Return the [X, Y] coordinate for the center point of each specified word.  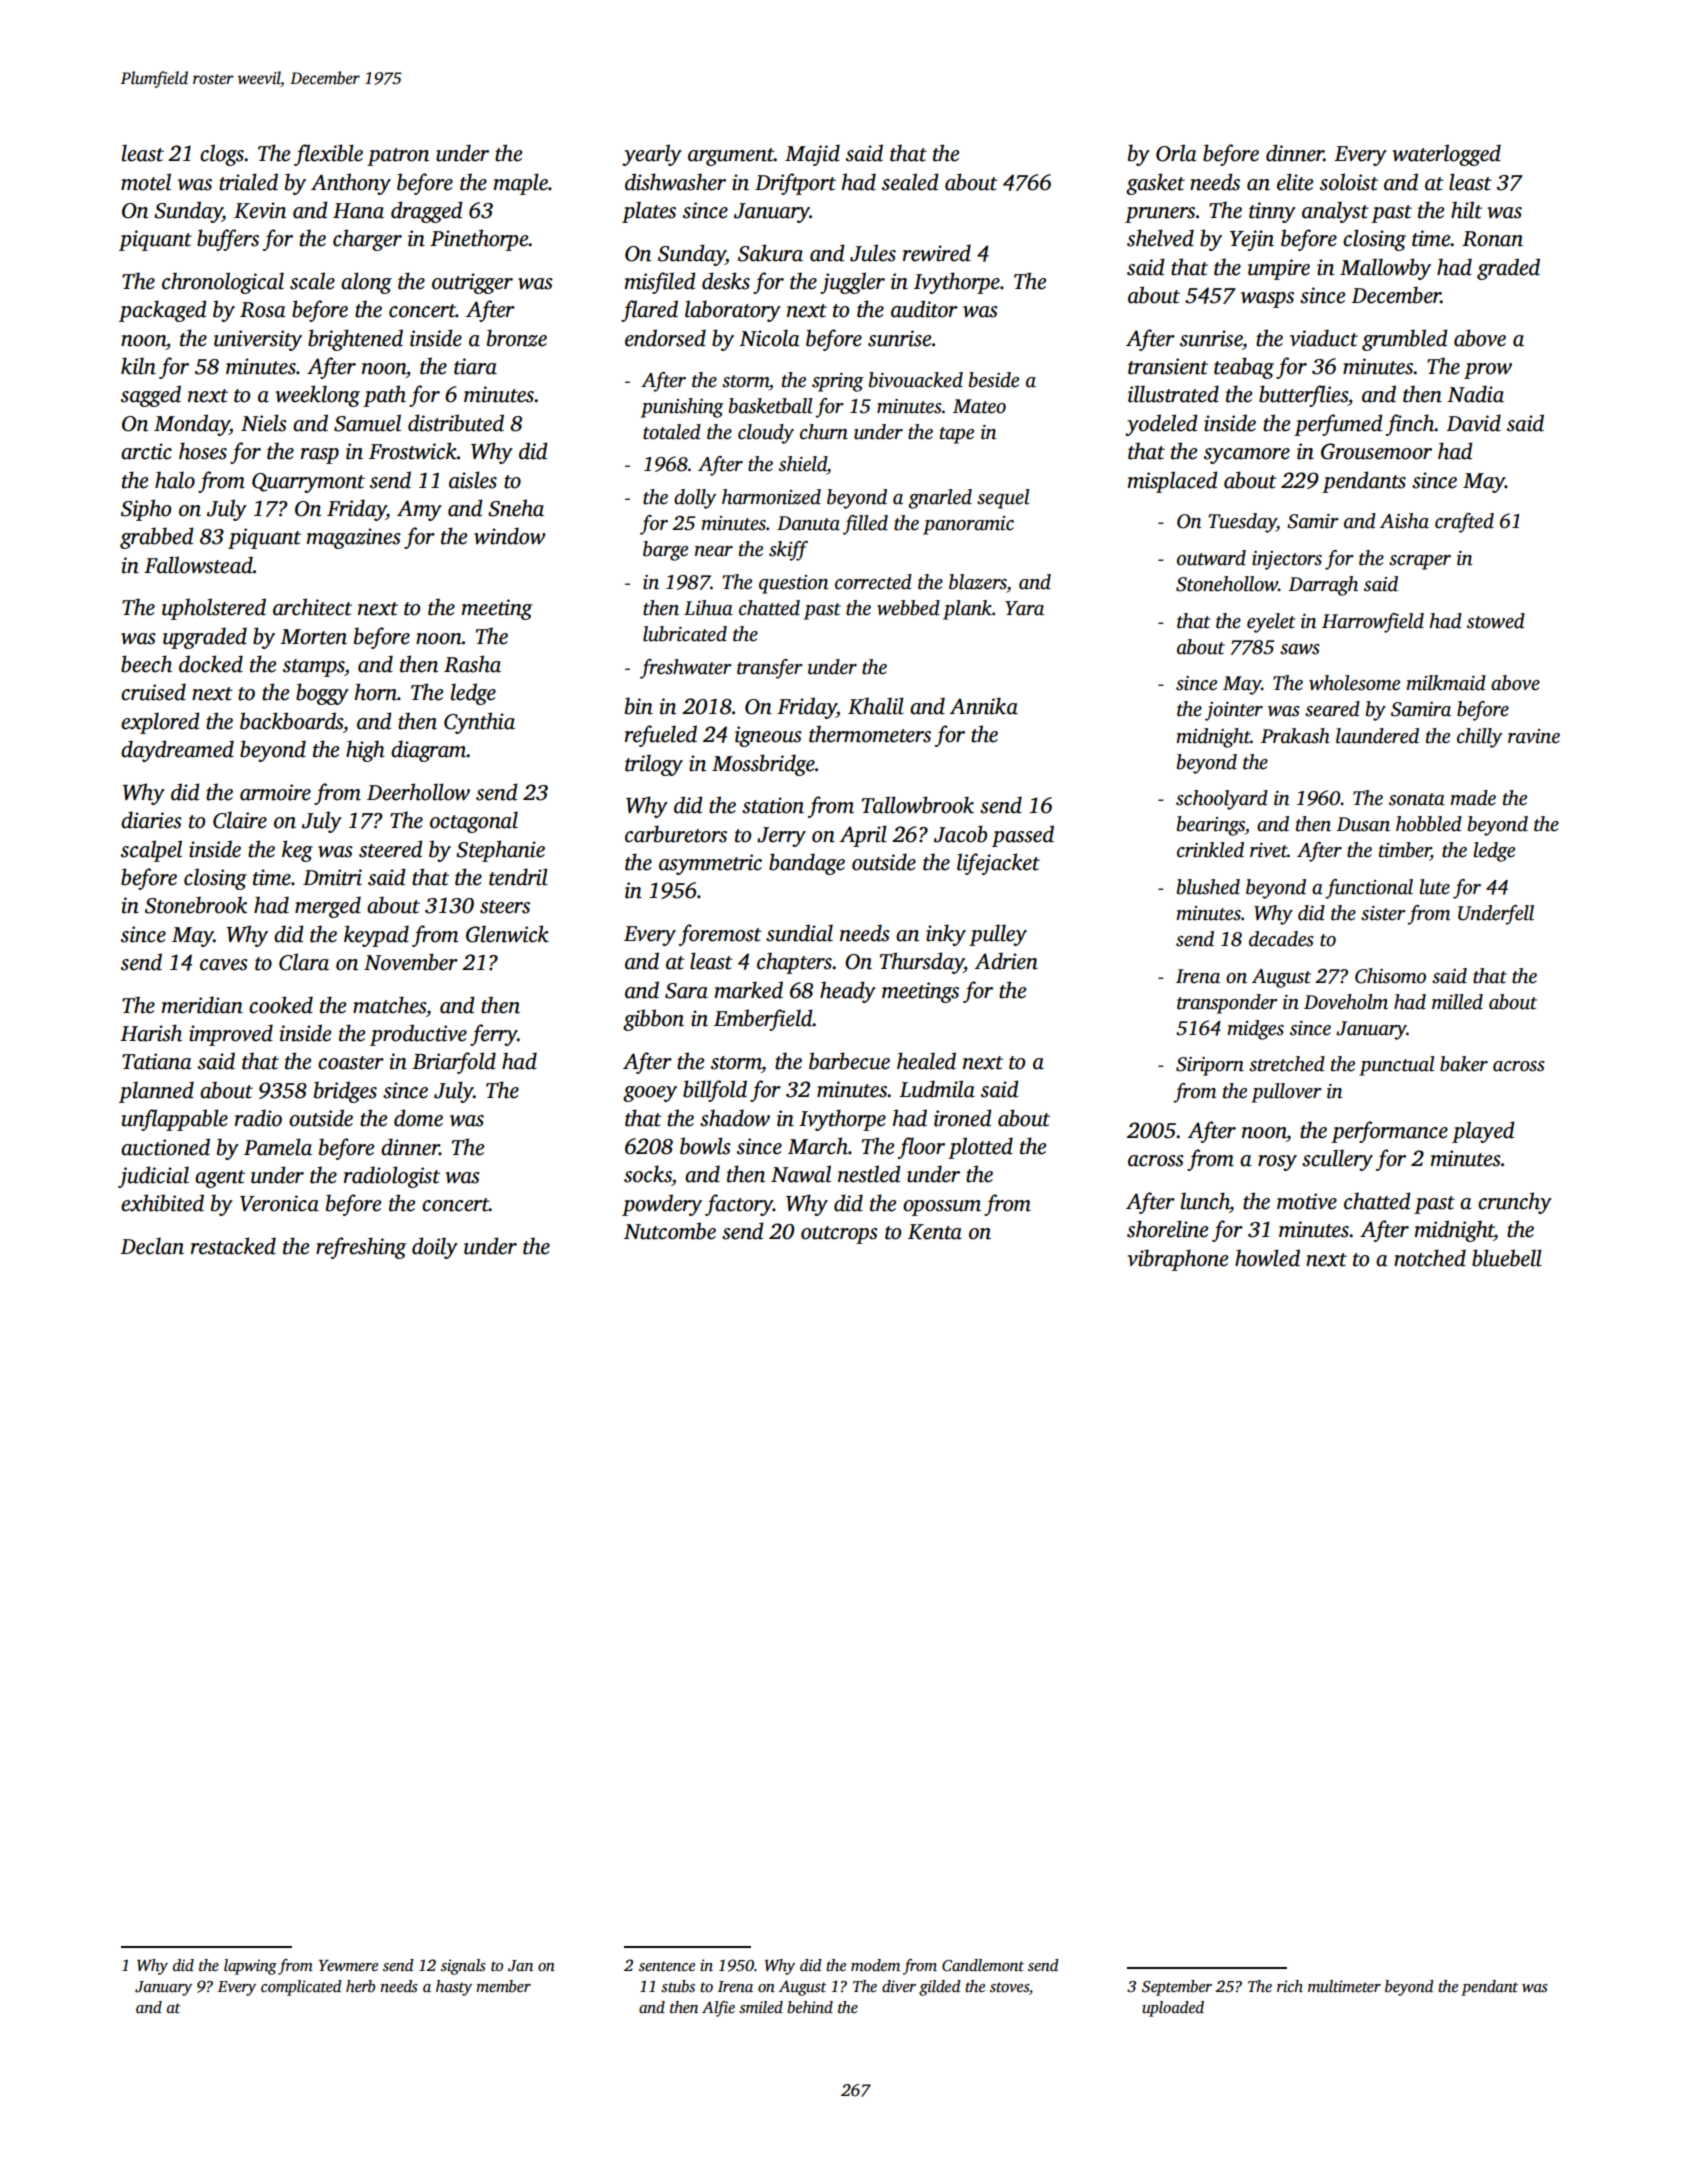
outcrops [839, 1235]
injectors [1287, 560]
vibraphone [1177, 1260]
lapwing [250, 1967]
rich [1290, 1986]
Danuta [808, 523]
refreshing [361, 1248]
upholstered [214, 609]
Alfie [718, 2009]
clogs [222, 155]
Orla [1176, 153]
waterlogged [1446, 155]
